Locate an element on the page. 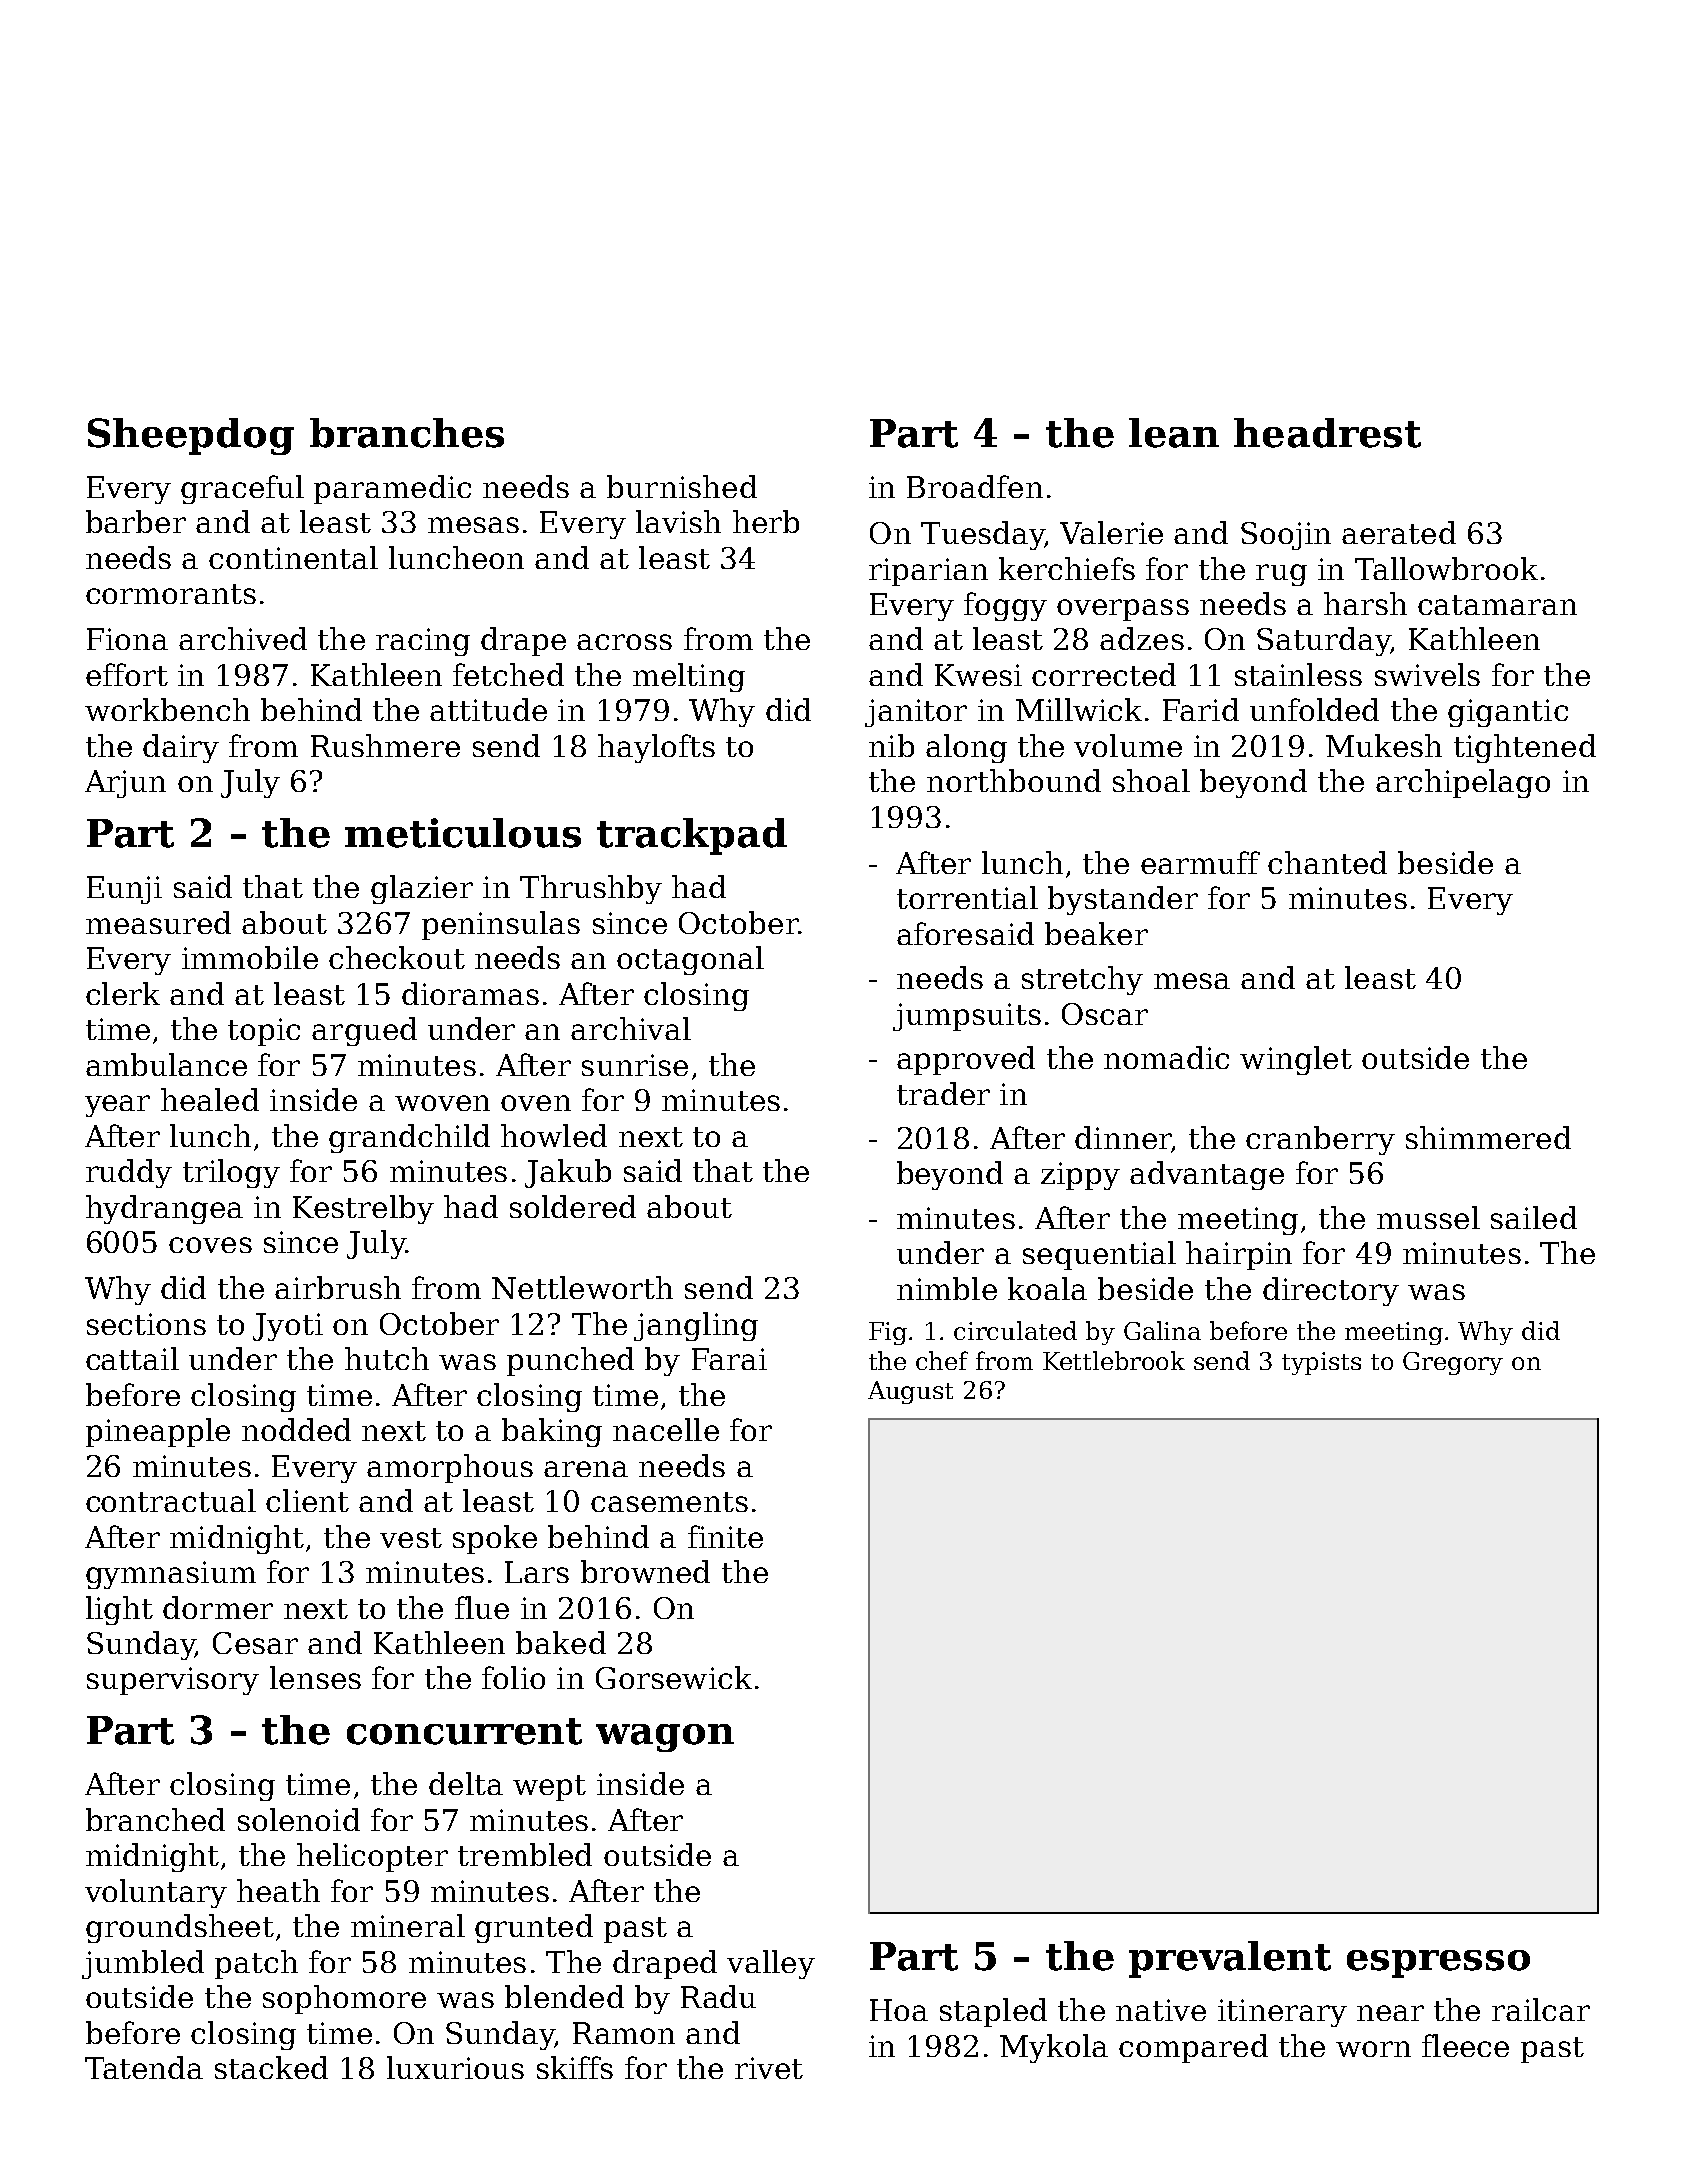 This image has height=2178, width=1683. barber is located at coordinates (136, 521).
